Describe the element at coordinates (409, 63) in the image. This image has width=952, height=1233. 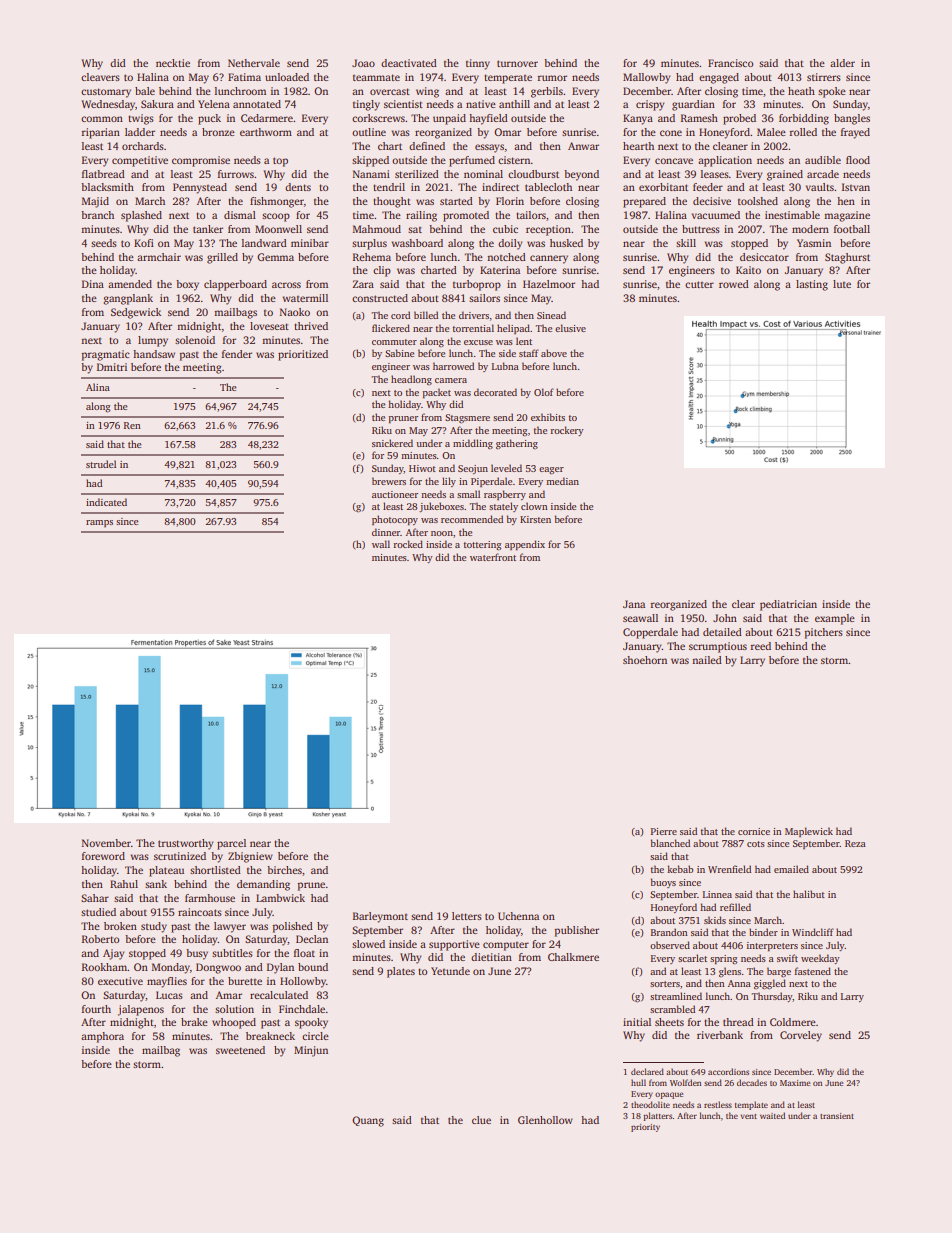
I see `deactivated` at that location.
